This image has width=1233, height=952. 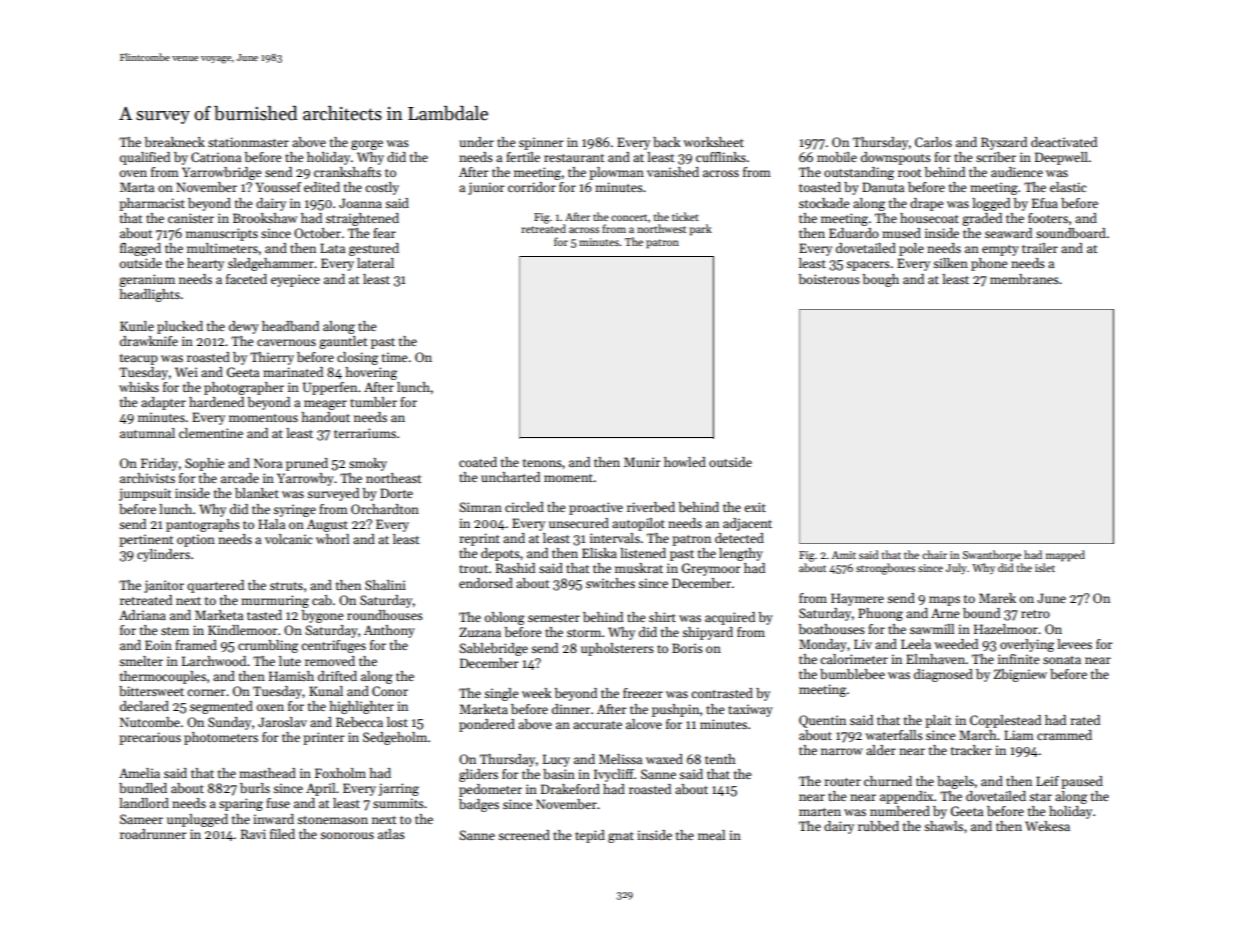 I want to click on rated, so click(x=1085, y=720).
